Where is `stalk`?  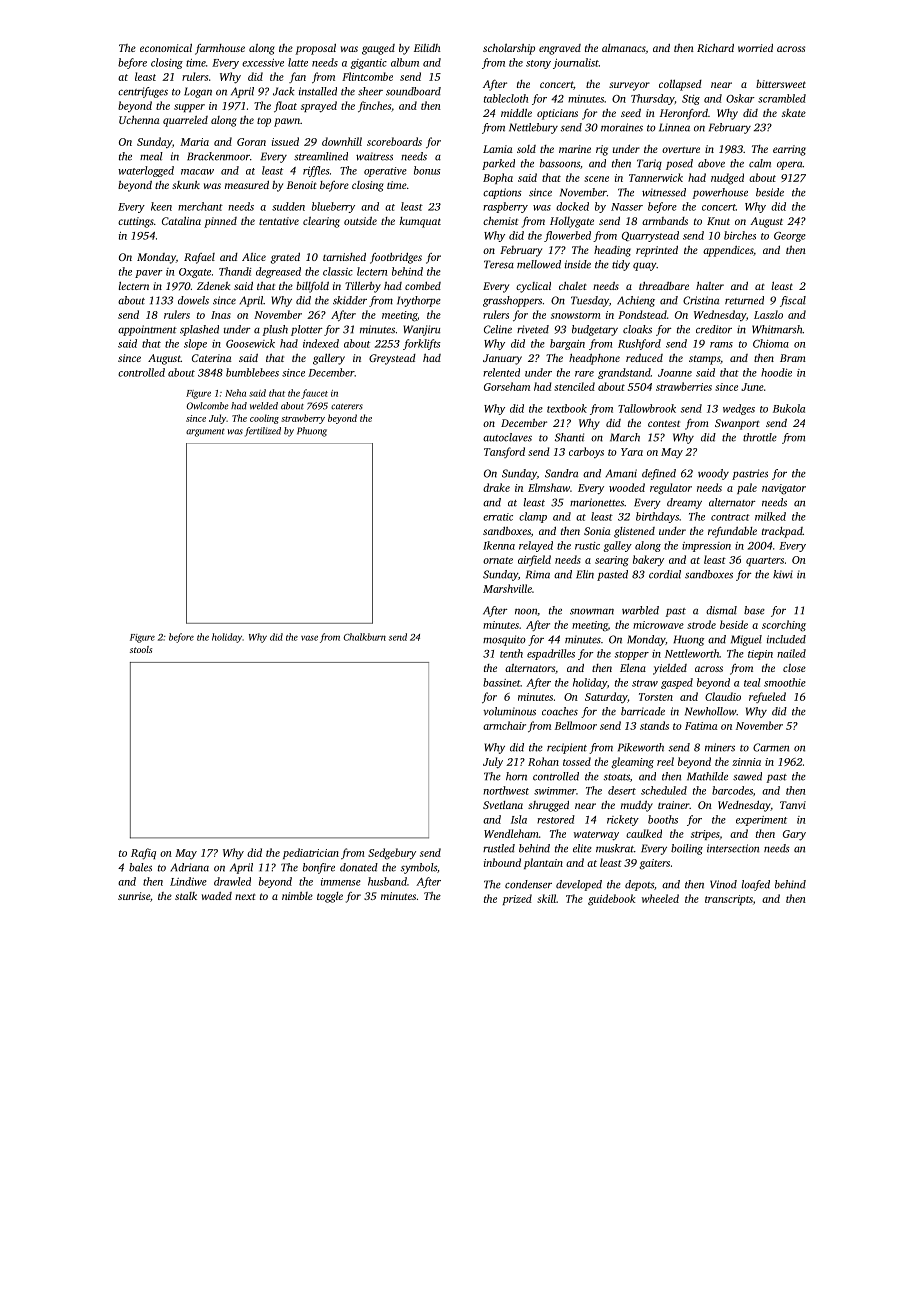
stalk is located at coordinates (186, 896).
